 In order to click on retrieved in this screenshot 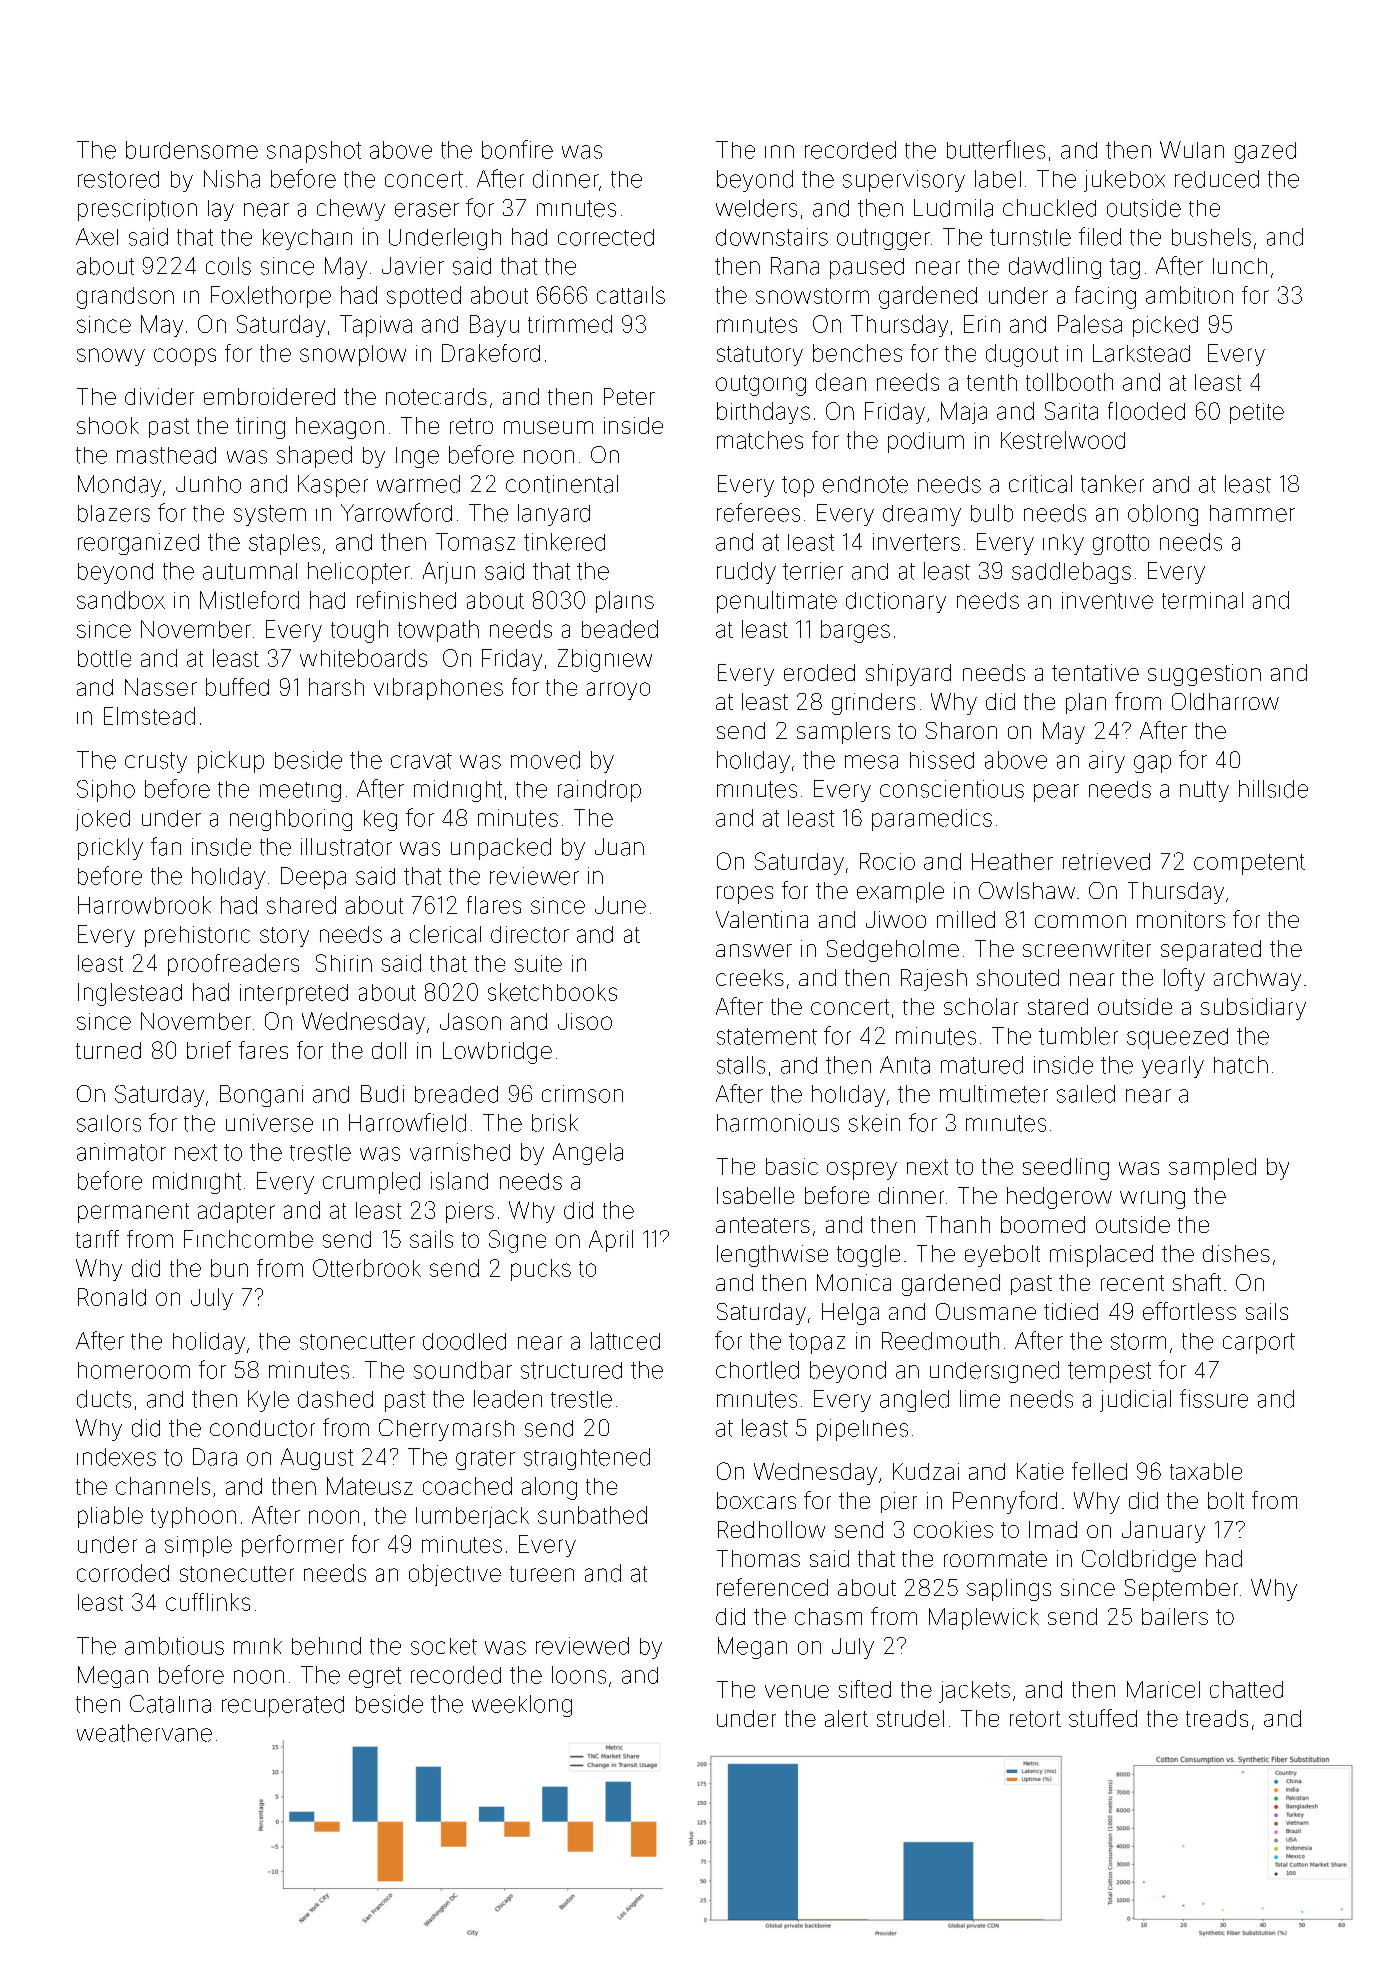, I will do `click(1106, 861)`.
